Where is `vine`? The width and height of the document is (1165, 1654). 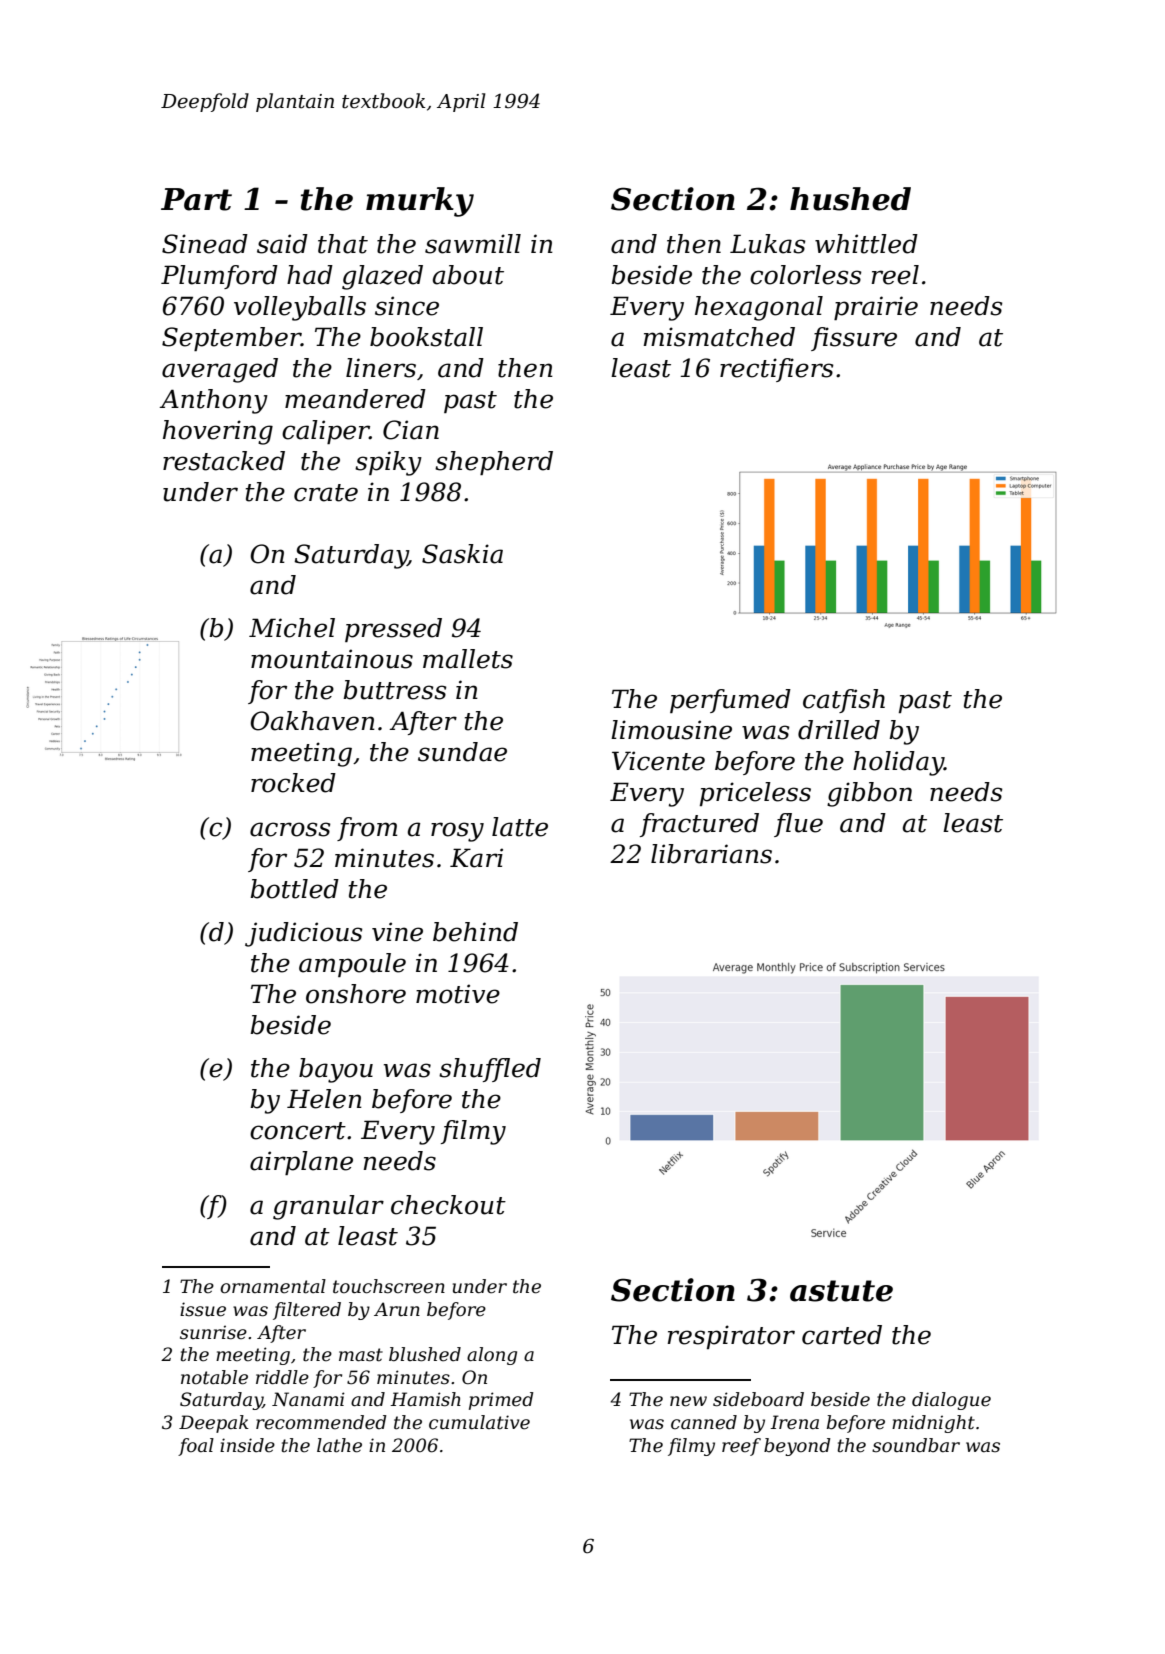 vine is located at coordinates (397, 932).
